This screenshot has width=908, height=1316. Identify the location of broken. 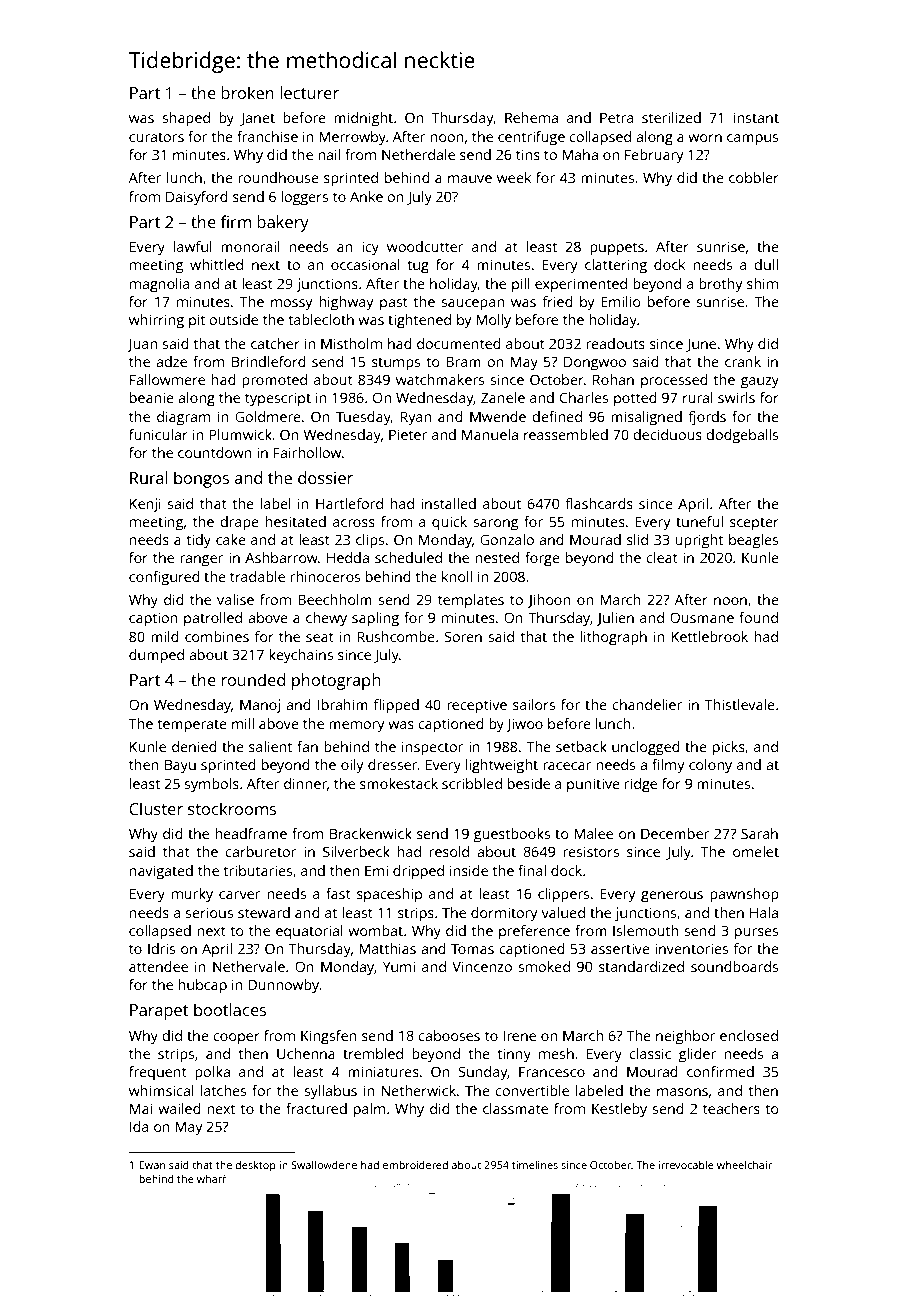
(247, 92).
